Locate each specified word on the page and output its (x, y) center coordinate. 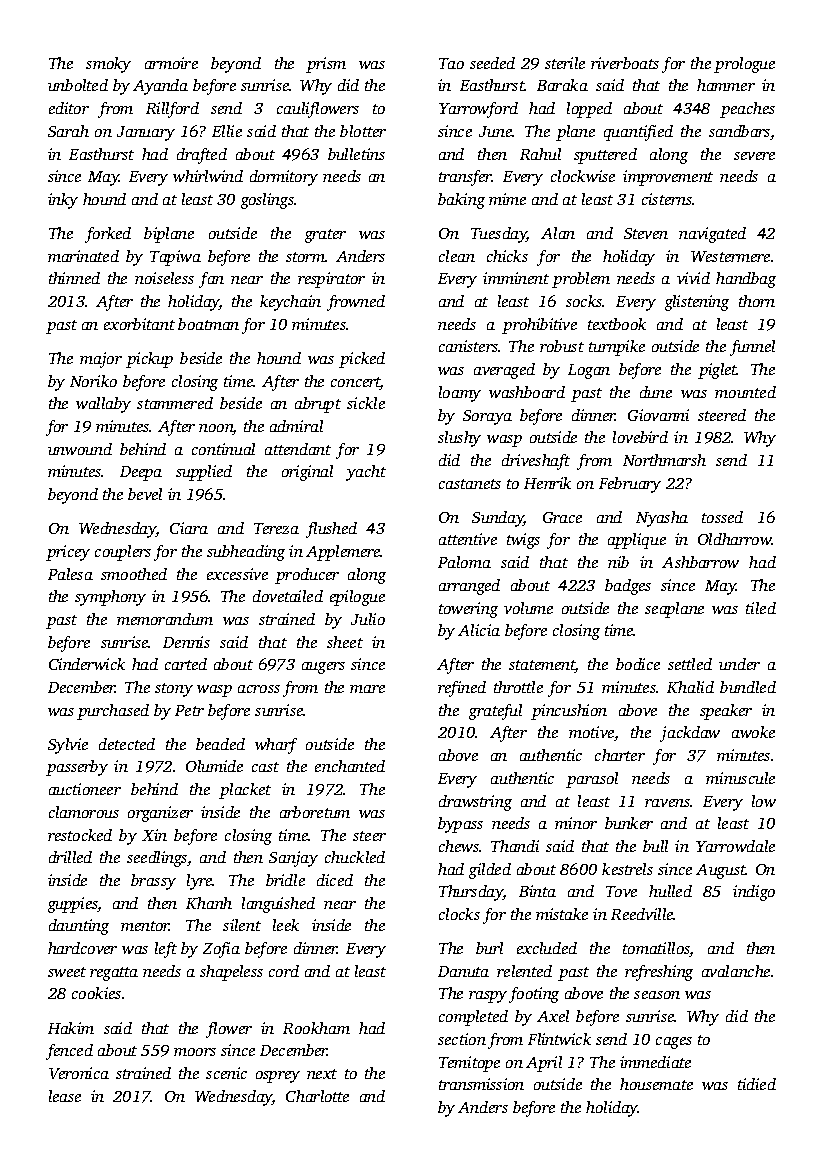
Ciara (189, 528)
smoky (108, 65)
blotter (363, 131)
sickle (366, 403)
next (322, 1074)
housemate (656, 1084)
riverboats (625, 63)
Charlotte (317, 1096)
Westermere (730, 256)
